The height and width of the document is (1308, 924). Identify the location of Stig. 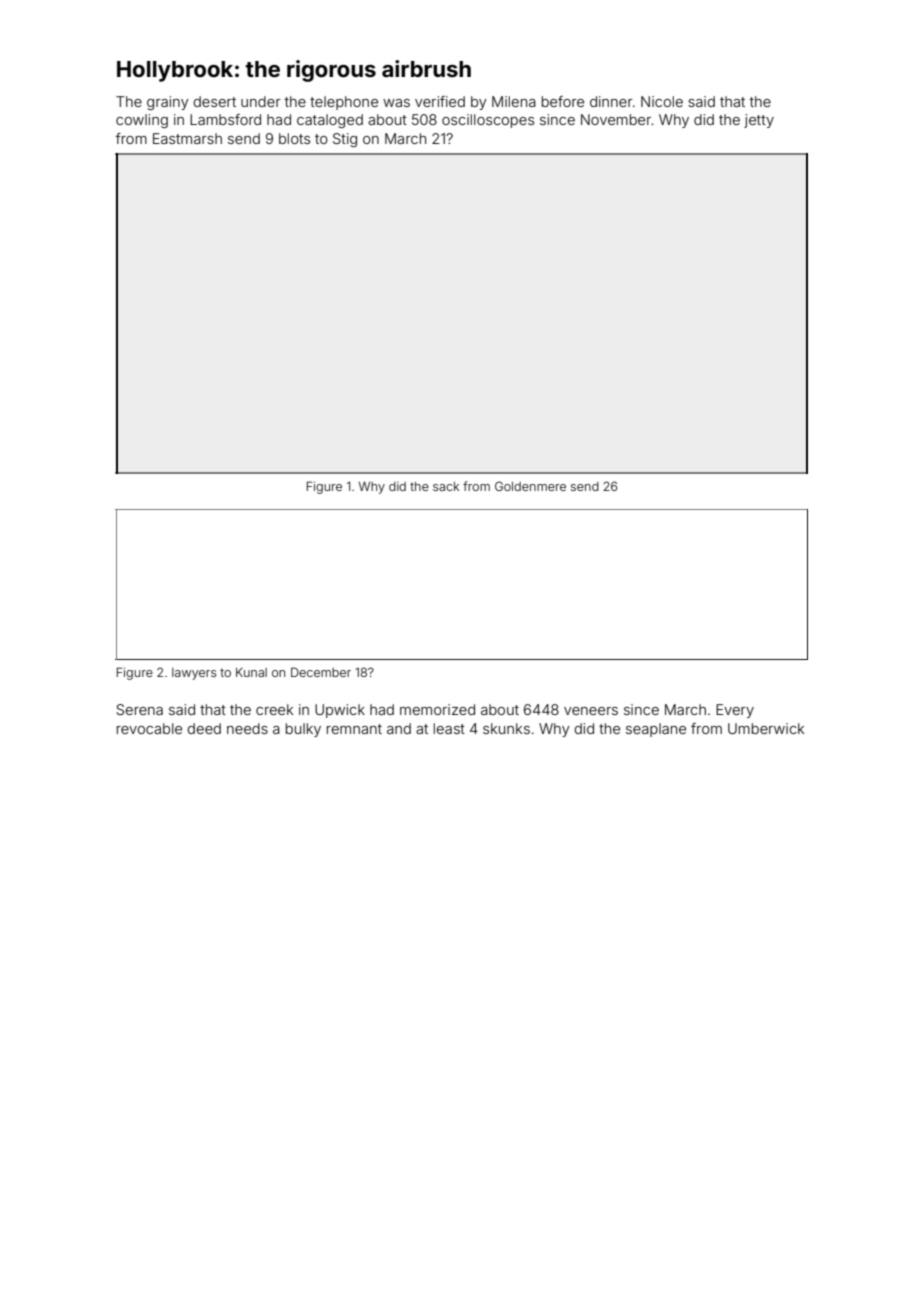
(345, 140).
